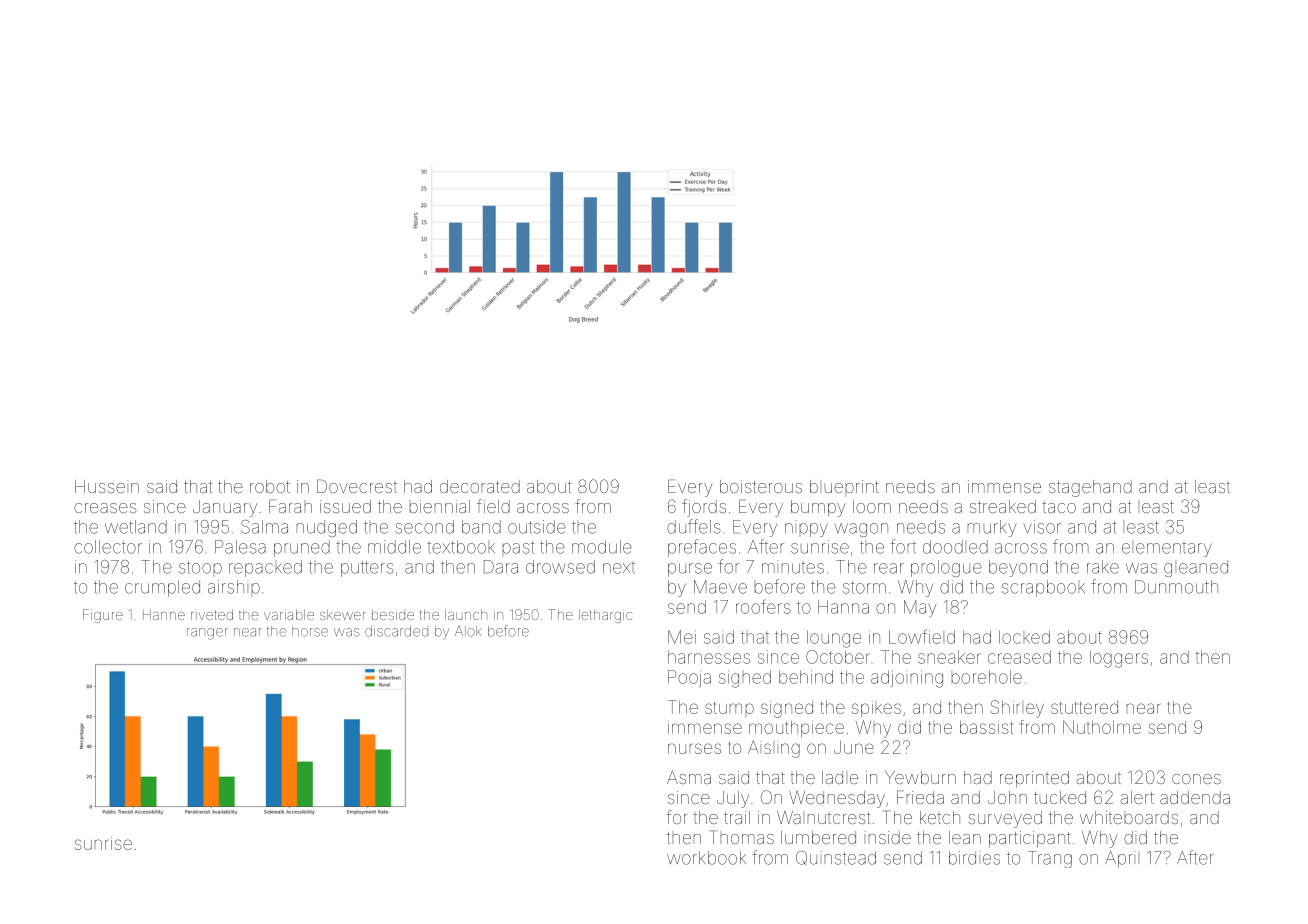  I want to click on Dovecrest, so click(357, 486).
